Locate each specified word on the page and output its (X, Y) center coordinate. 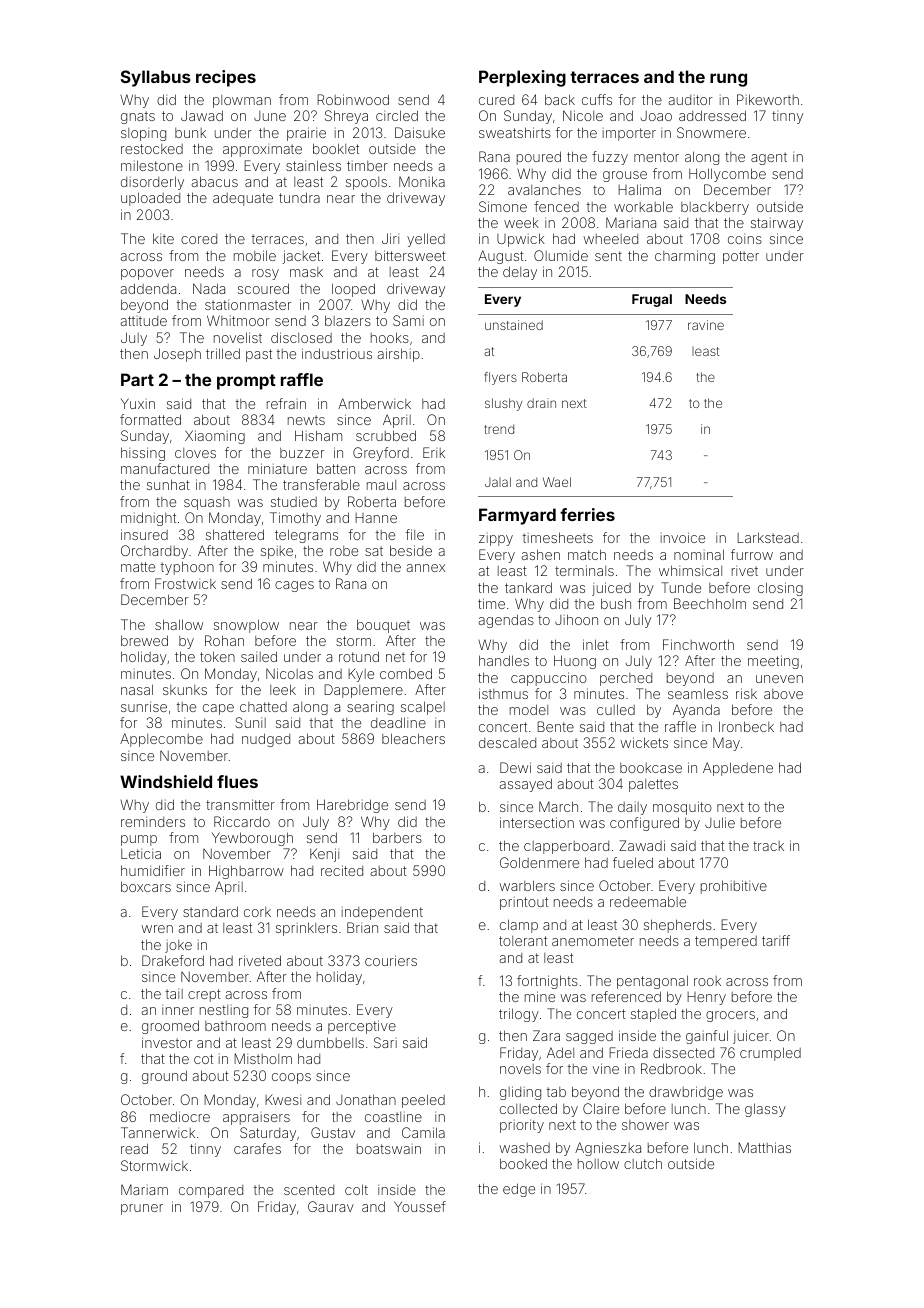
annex (426, 568)
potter (741, 257)
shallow (179, 624)
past (259, 355)
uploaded (150, 199)
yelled (426, 240)
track (768, 846)
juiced (611, 589)
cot (203, 1059)
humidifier (153, 870)
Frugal (652, 300)
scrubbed (386, 435)
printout (524, 903)
